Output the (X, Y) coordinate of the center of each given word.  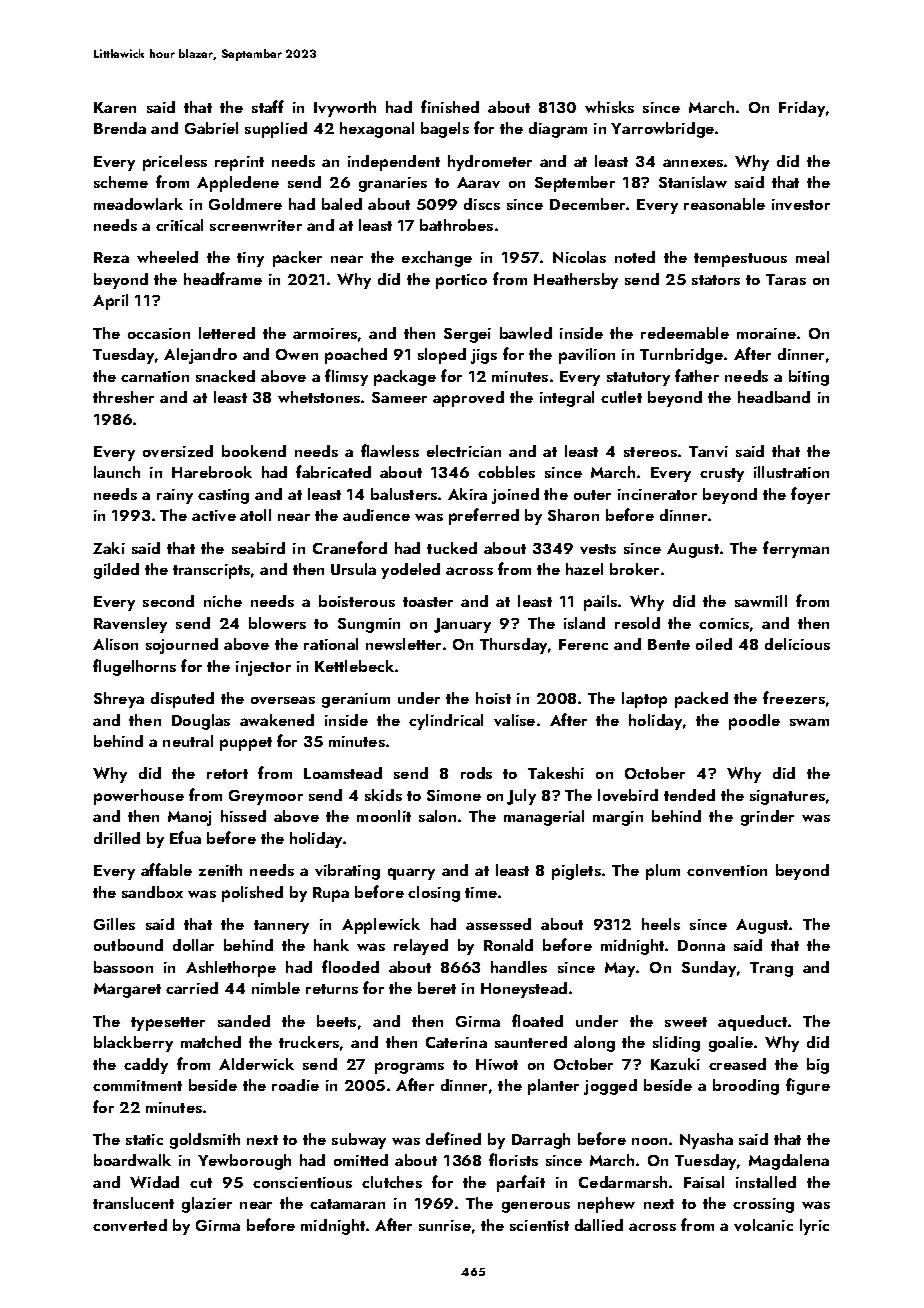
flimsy (346, 377)
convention (727, 870)
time (481, 892)
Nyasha (706, 1141)
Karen (115, 107)
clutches (392, 1182)
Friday (802, 109)
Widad (154, 1182)
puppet (246, 744)
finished (450, 106)
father (697, 375)
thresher (123, 397)
